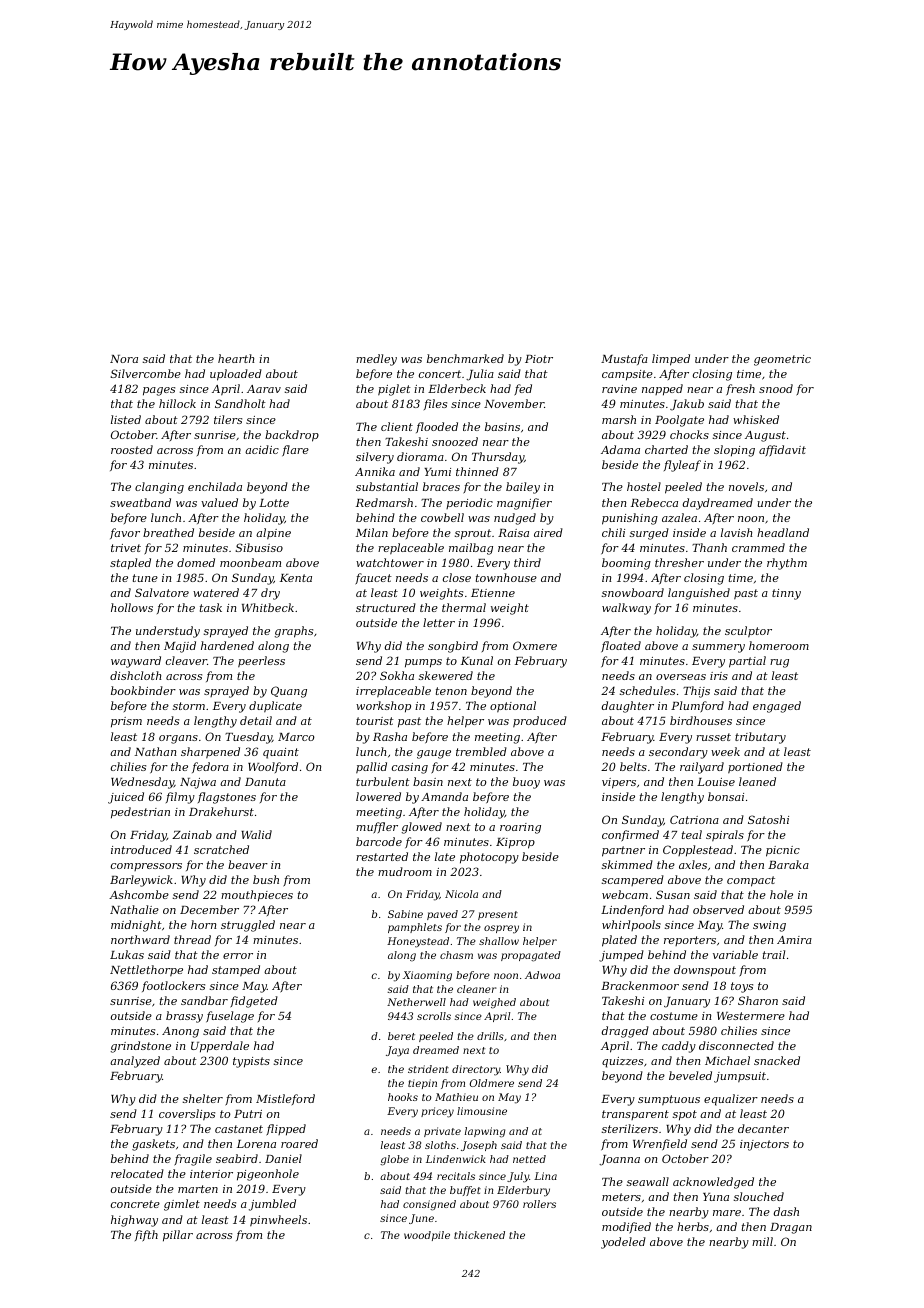 The width and height of the image is (924, 1308). I want to click on fifth, so click(146, 1236).
